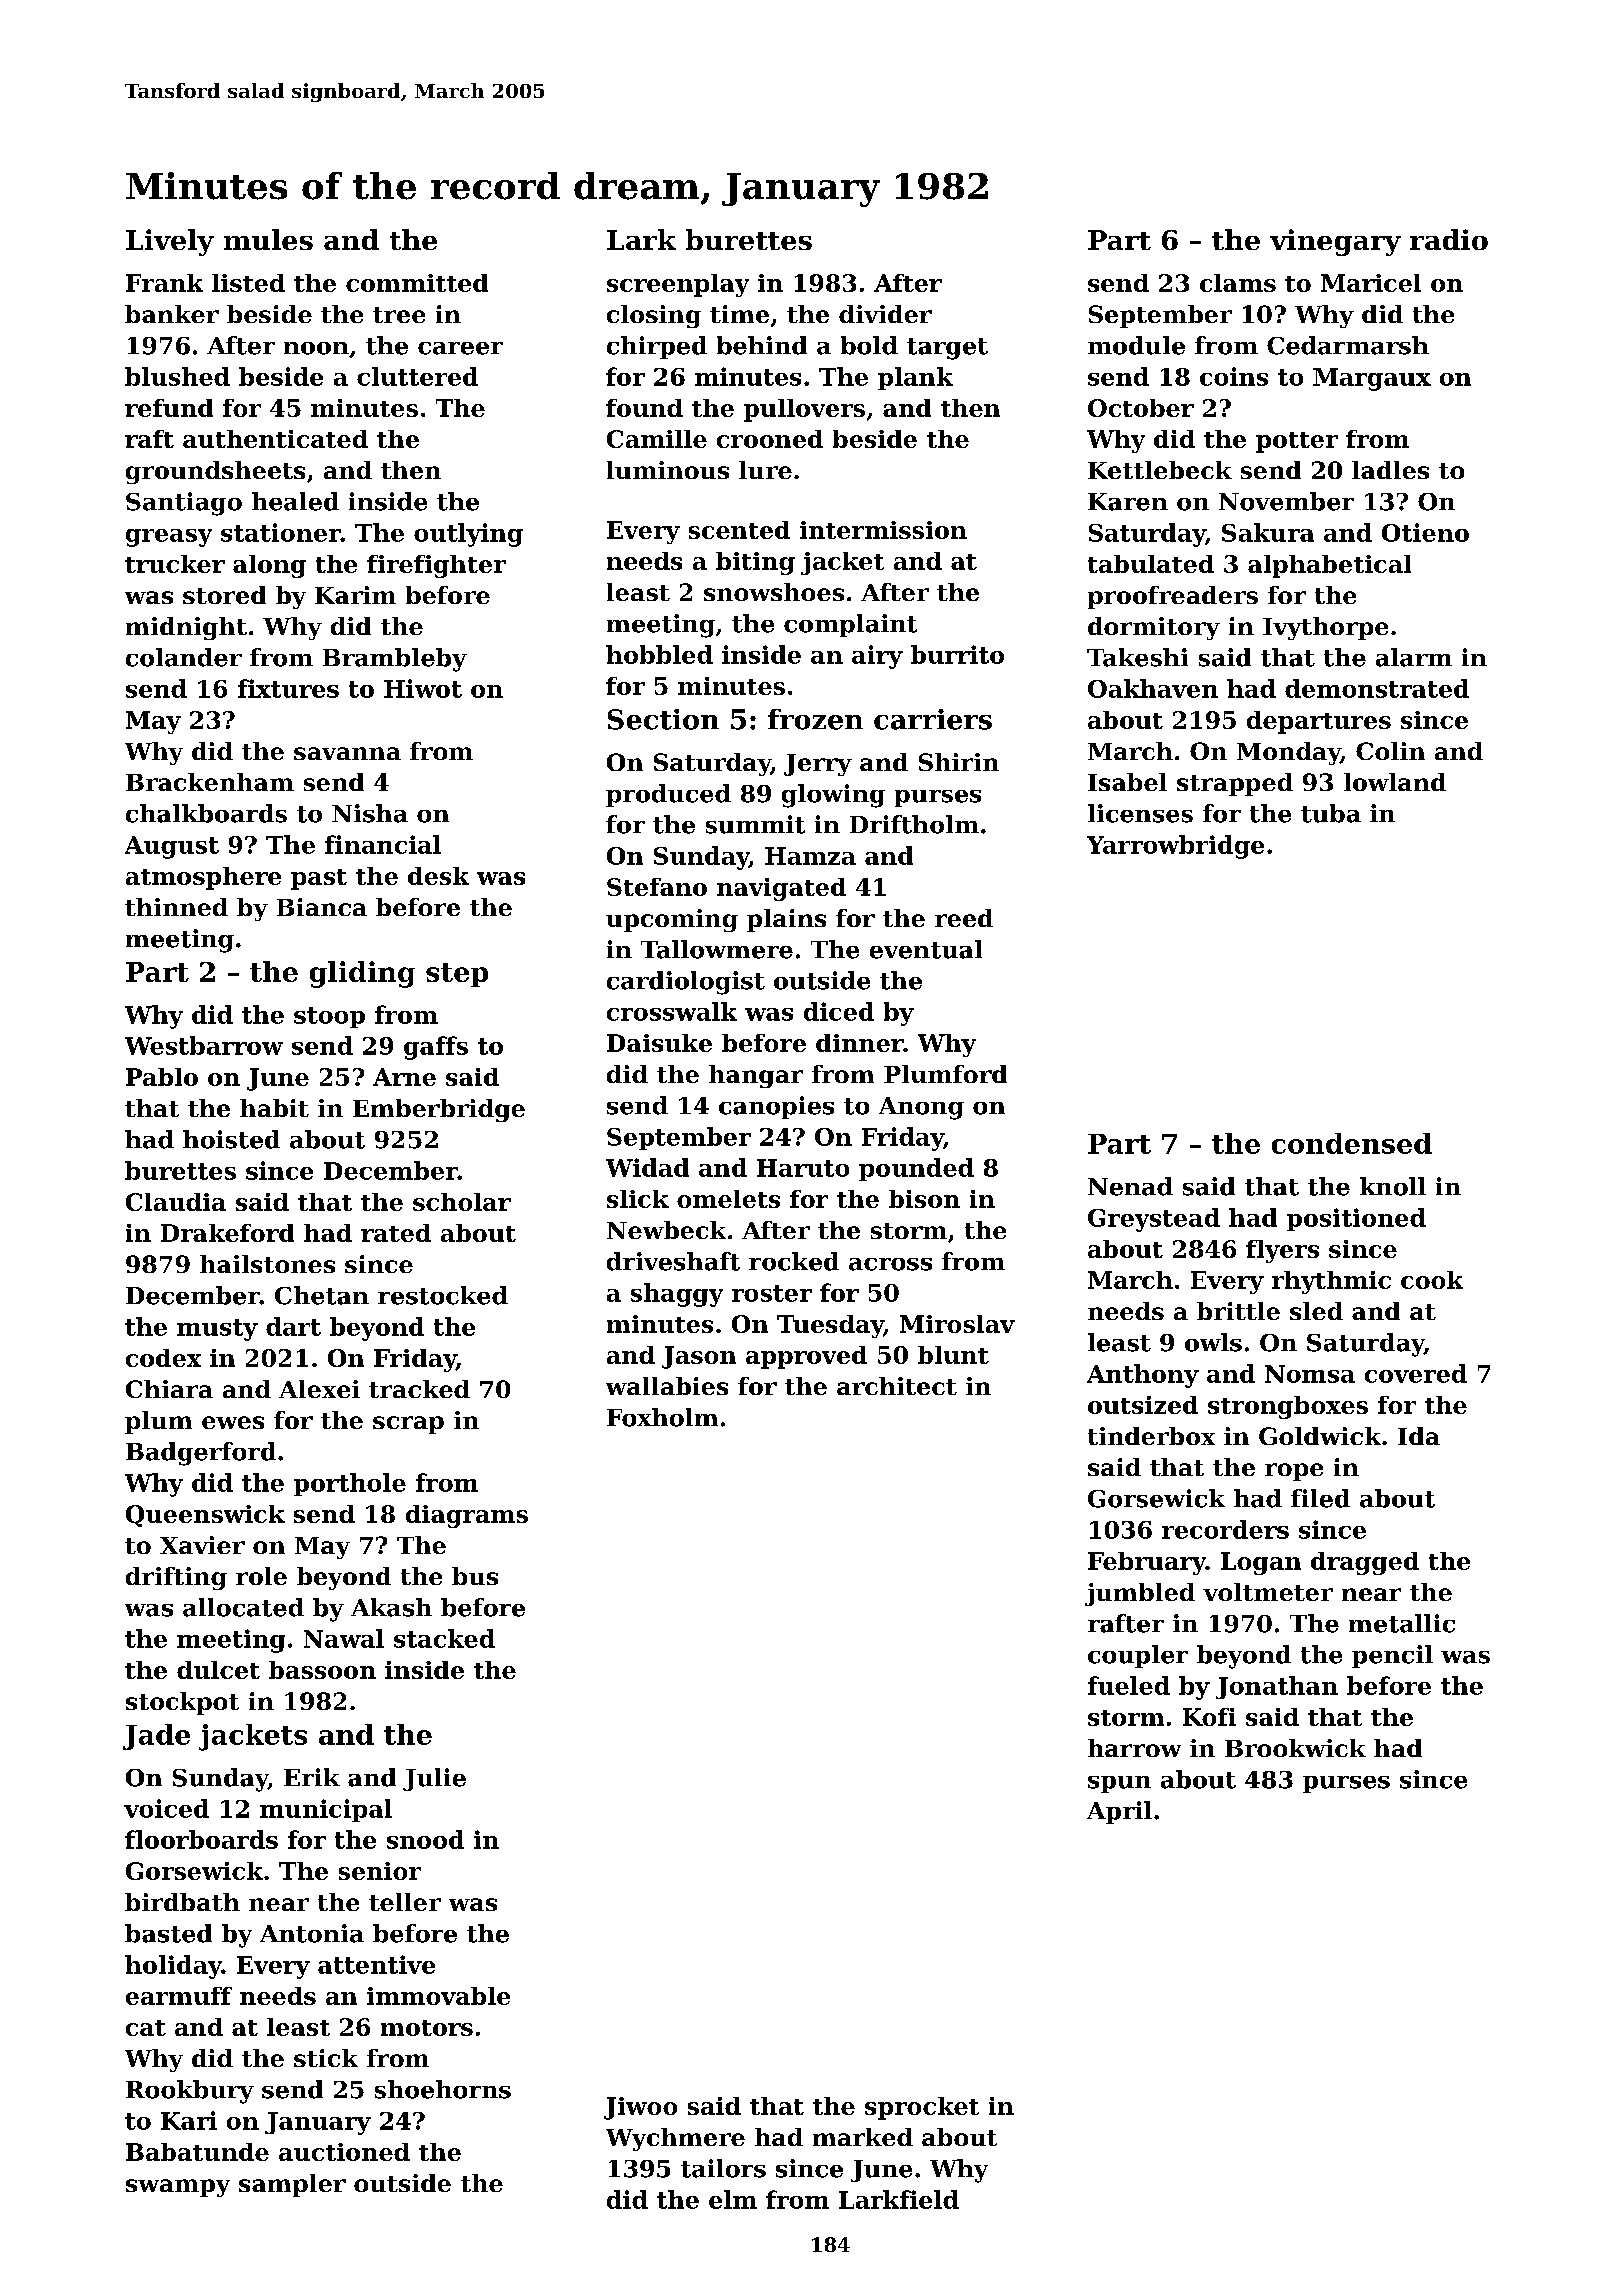  I want to click on Foxholm, so click(662, 1417).
